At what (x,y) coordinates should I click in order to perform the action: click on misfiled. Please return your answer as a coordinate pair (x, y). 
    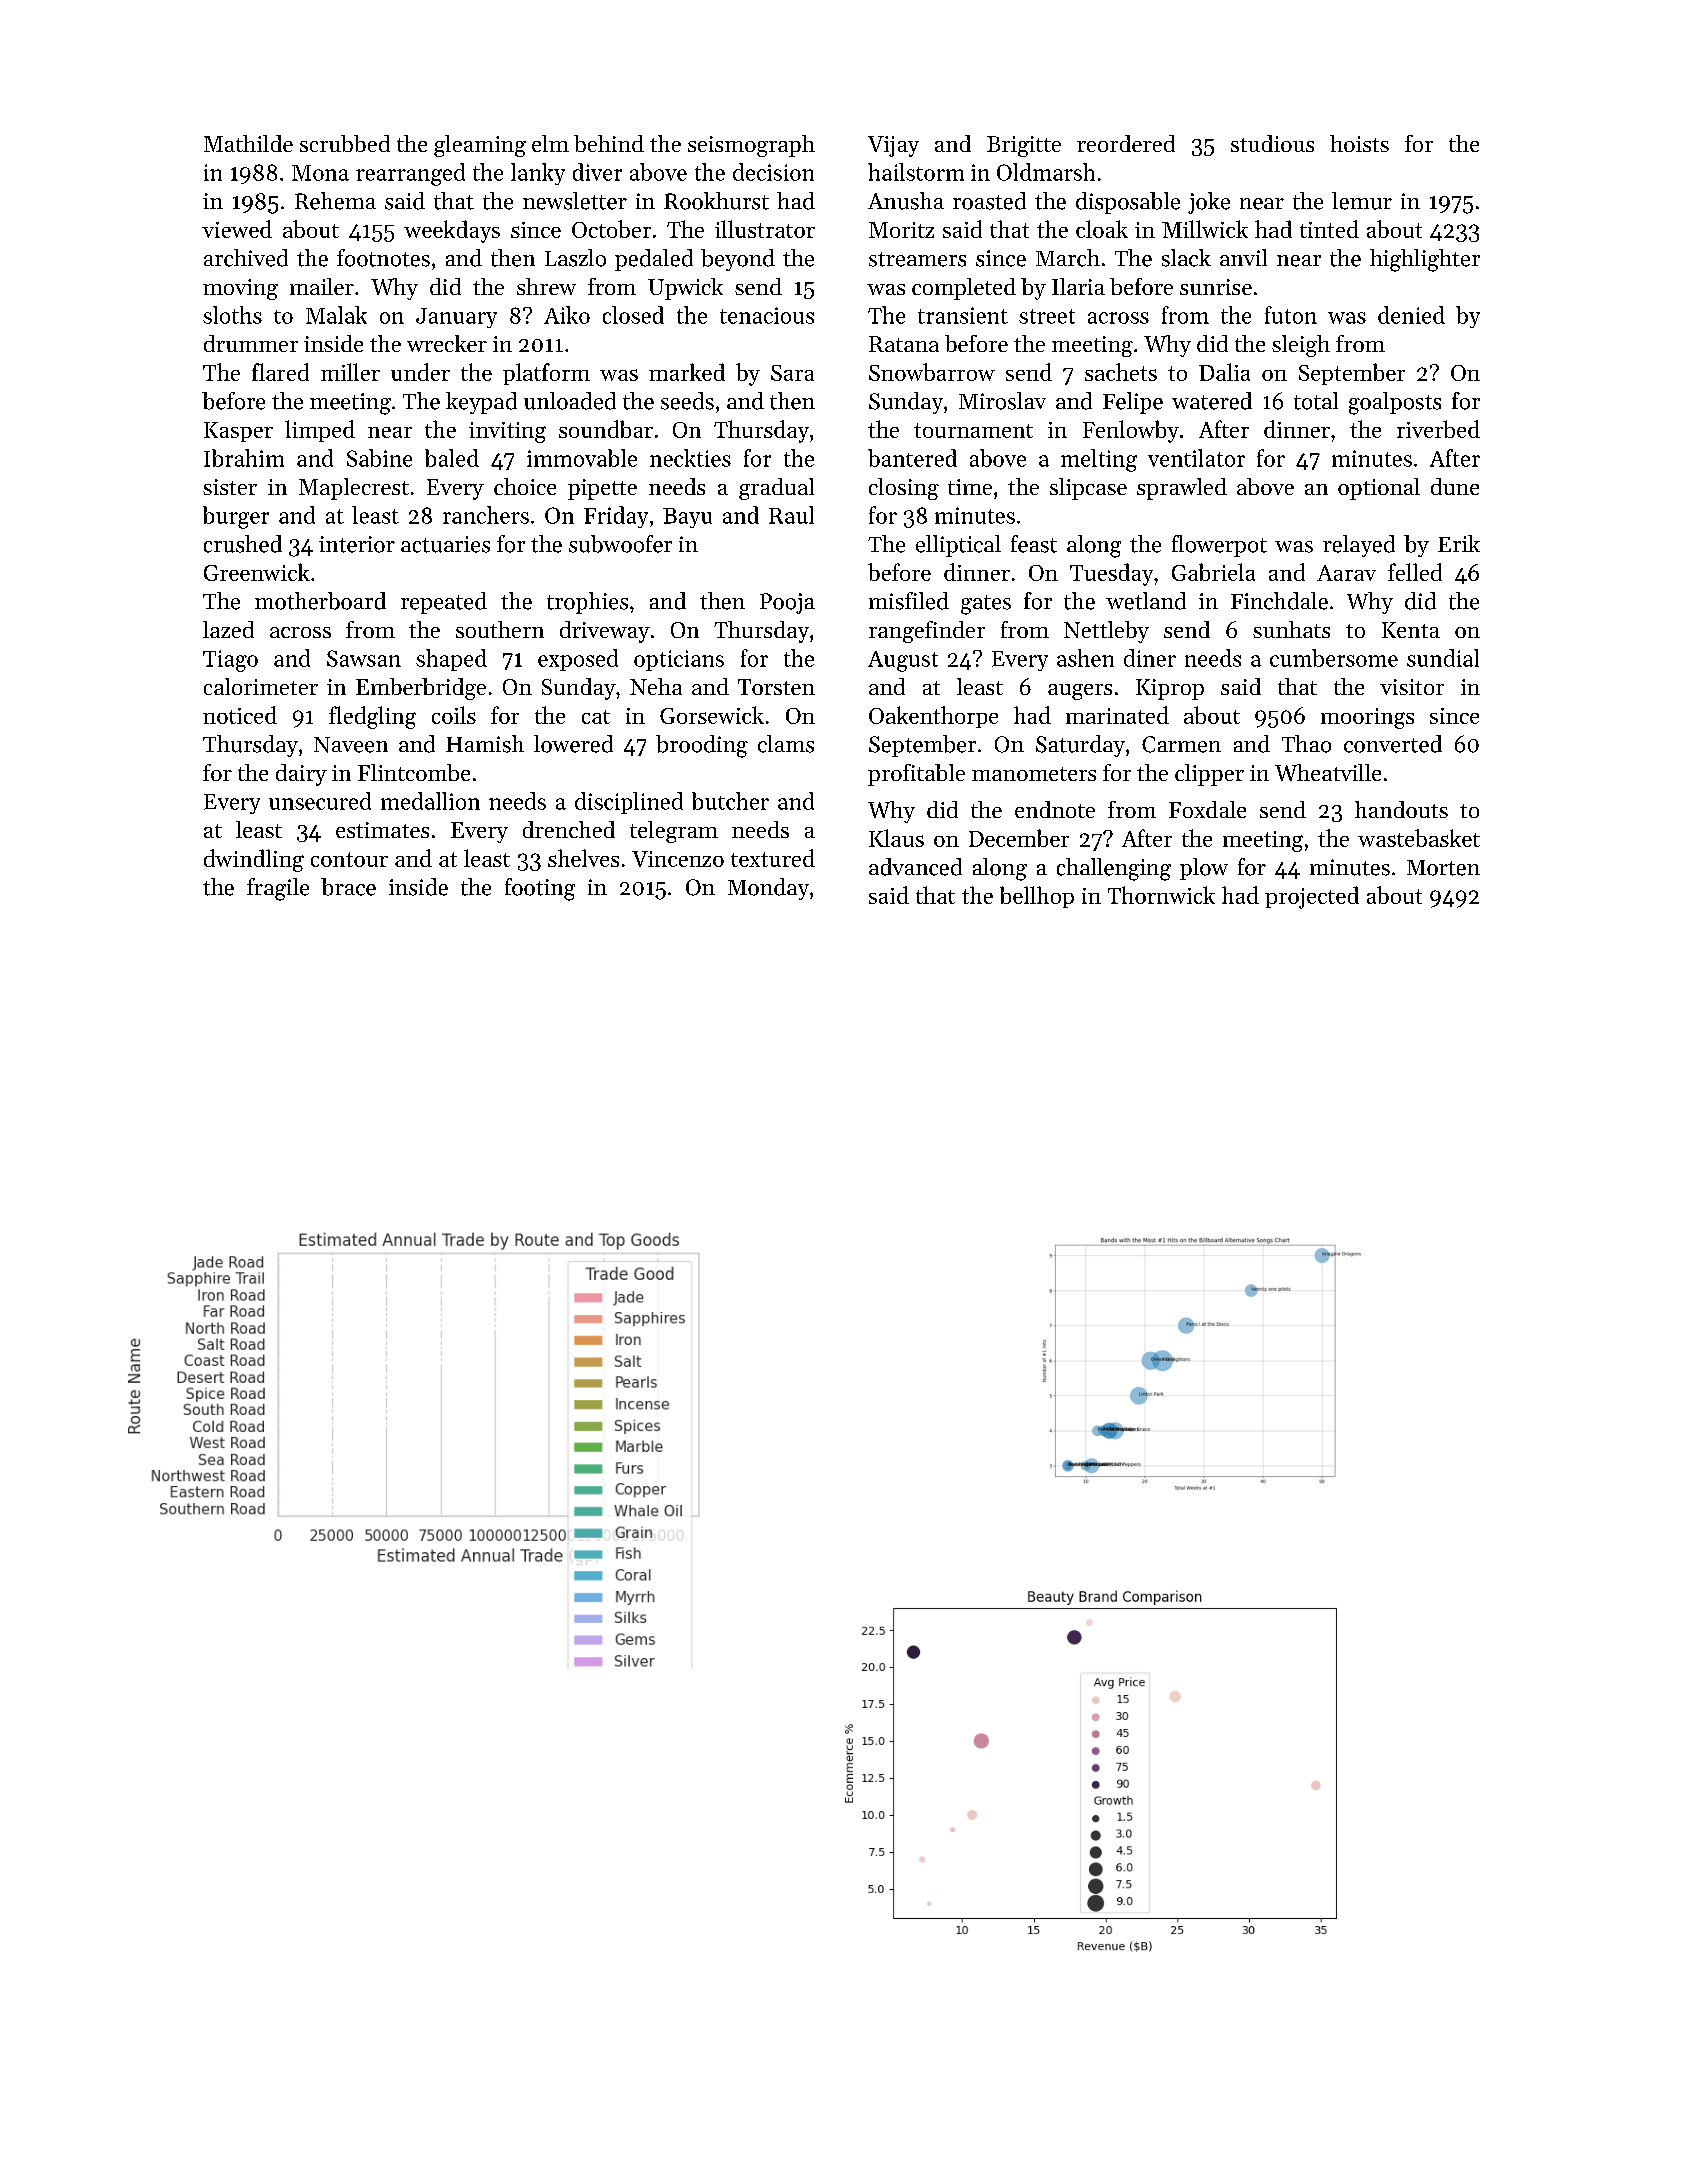
    Looking at the image, I should click on (909, 601).
